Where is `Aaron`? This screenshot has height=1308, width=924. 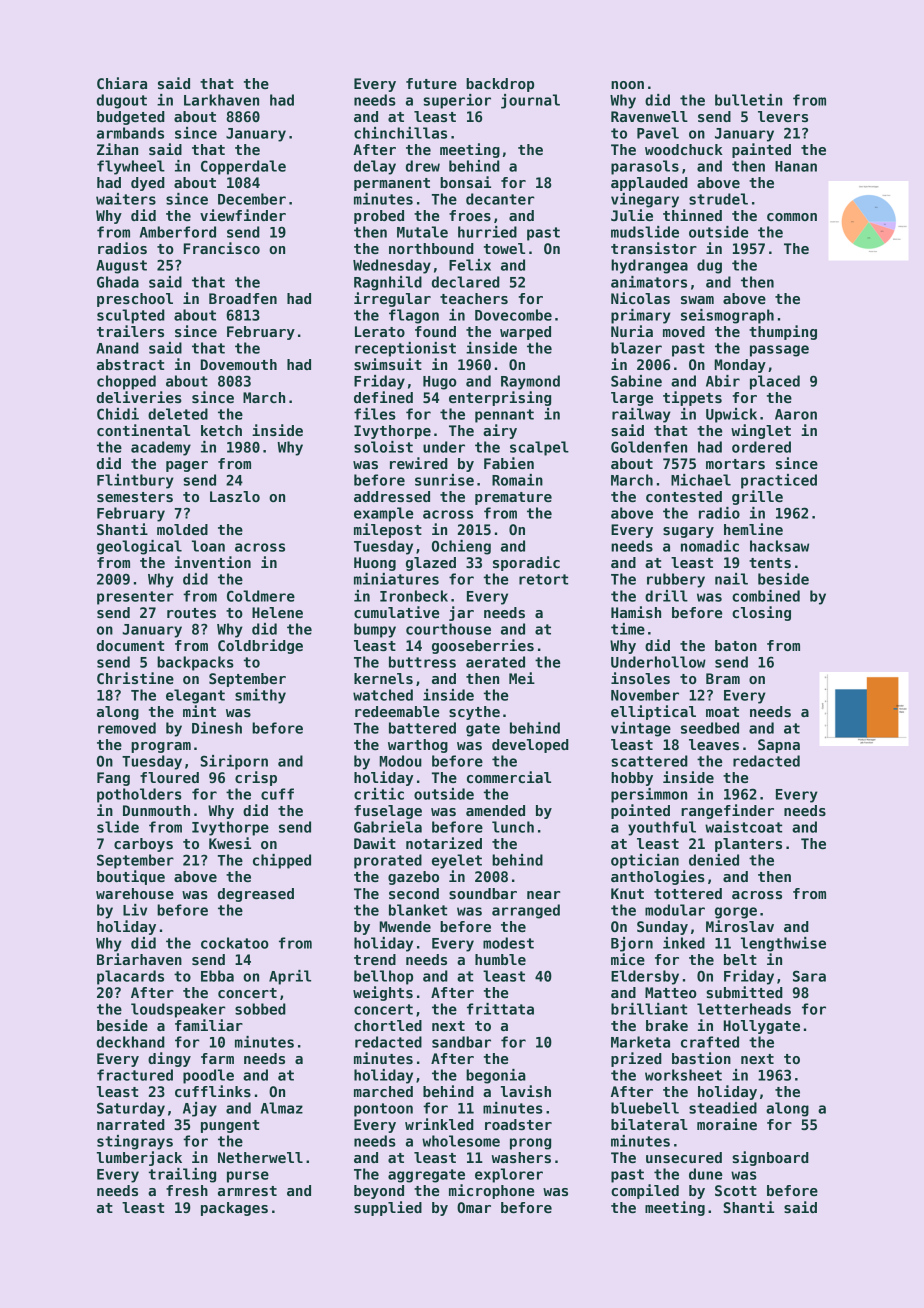 Aaron is located at coordinates (796, 414).
